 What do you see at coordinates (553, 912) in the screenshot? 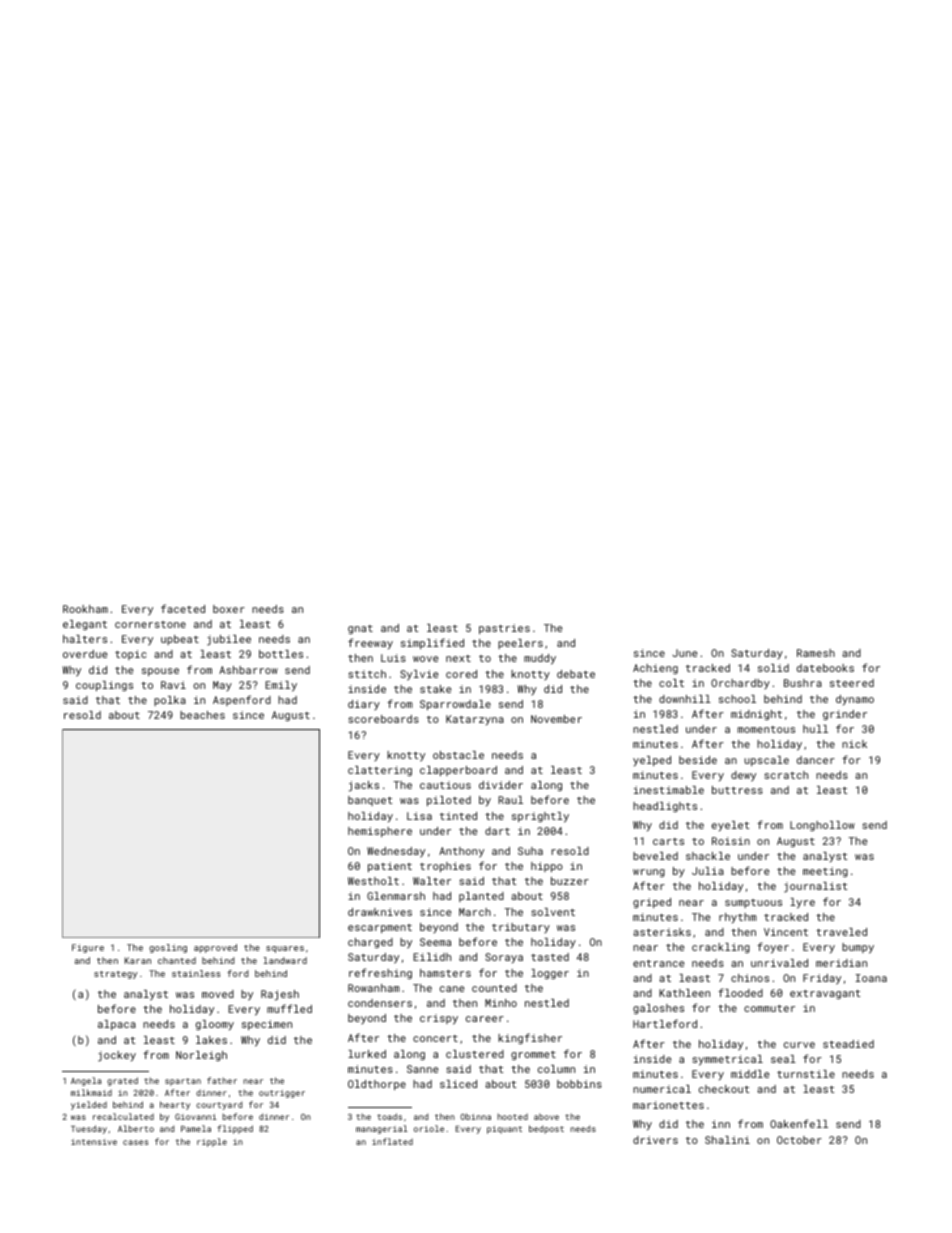
I see `solvent` at bounding box center [553, 912].
